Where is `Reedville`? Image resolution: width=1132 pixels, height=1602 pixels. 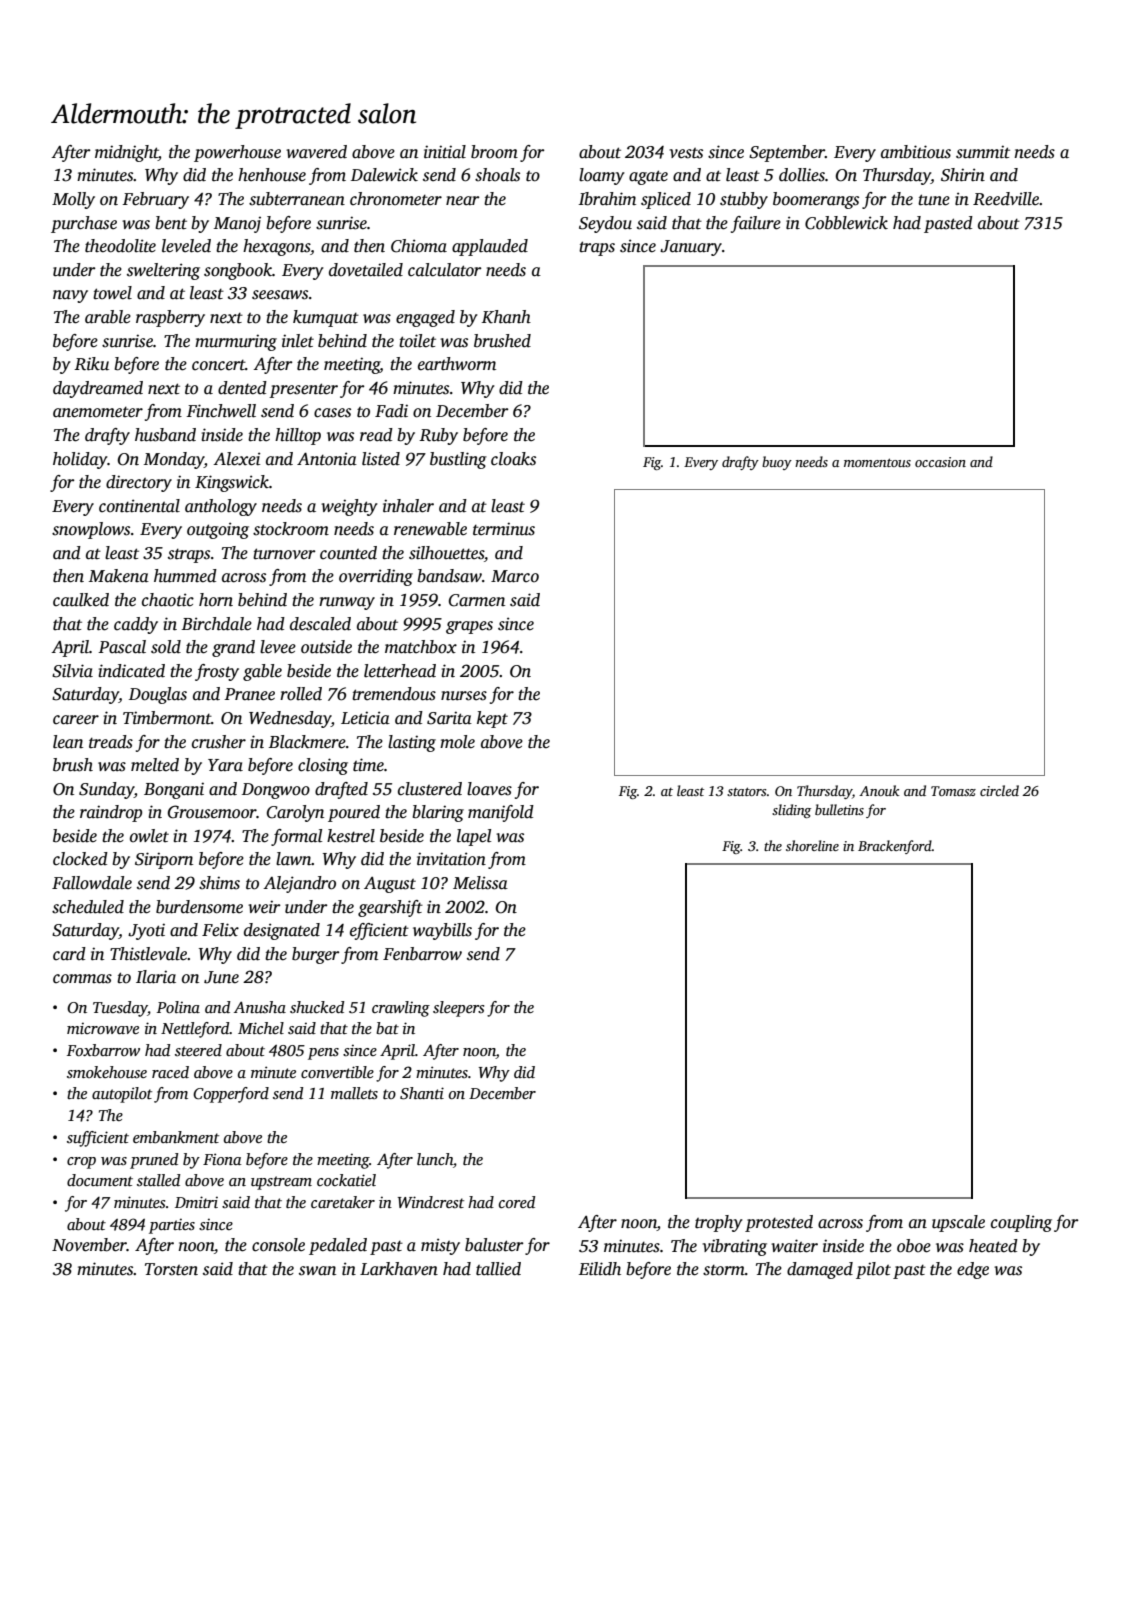 Reedville is located at coordinates (1006, 199).
